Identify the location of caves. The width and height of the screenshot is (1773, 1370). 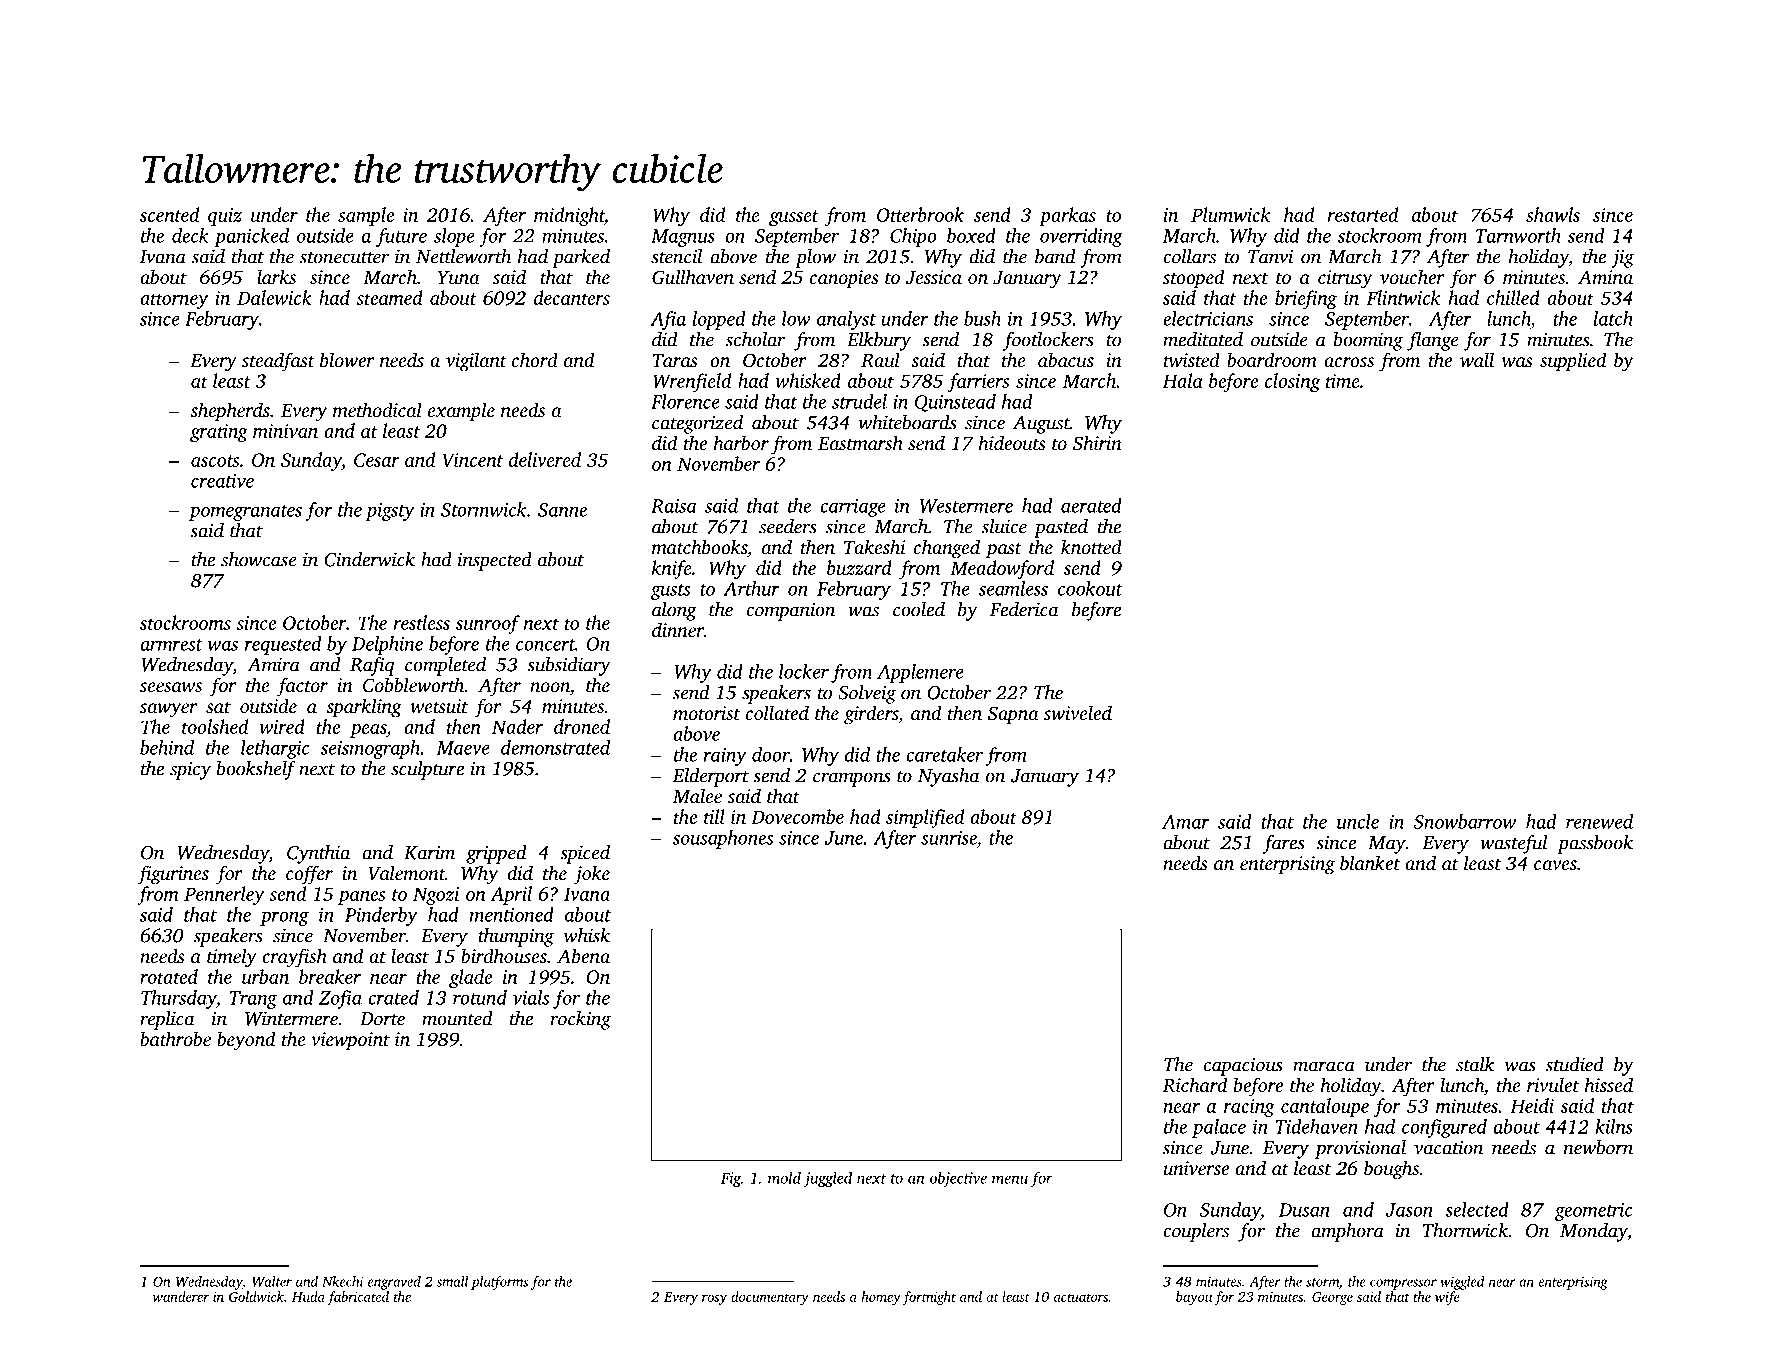
(1555, 865).
